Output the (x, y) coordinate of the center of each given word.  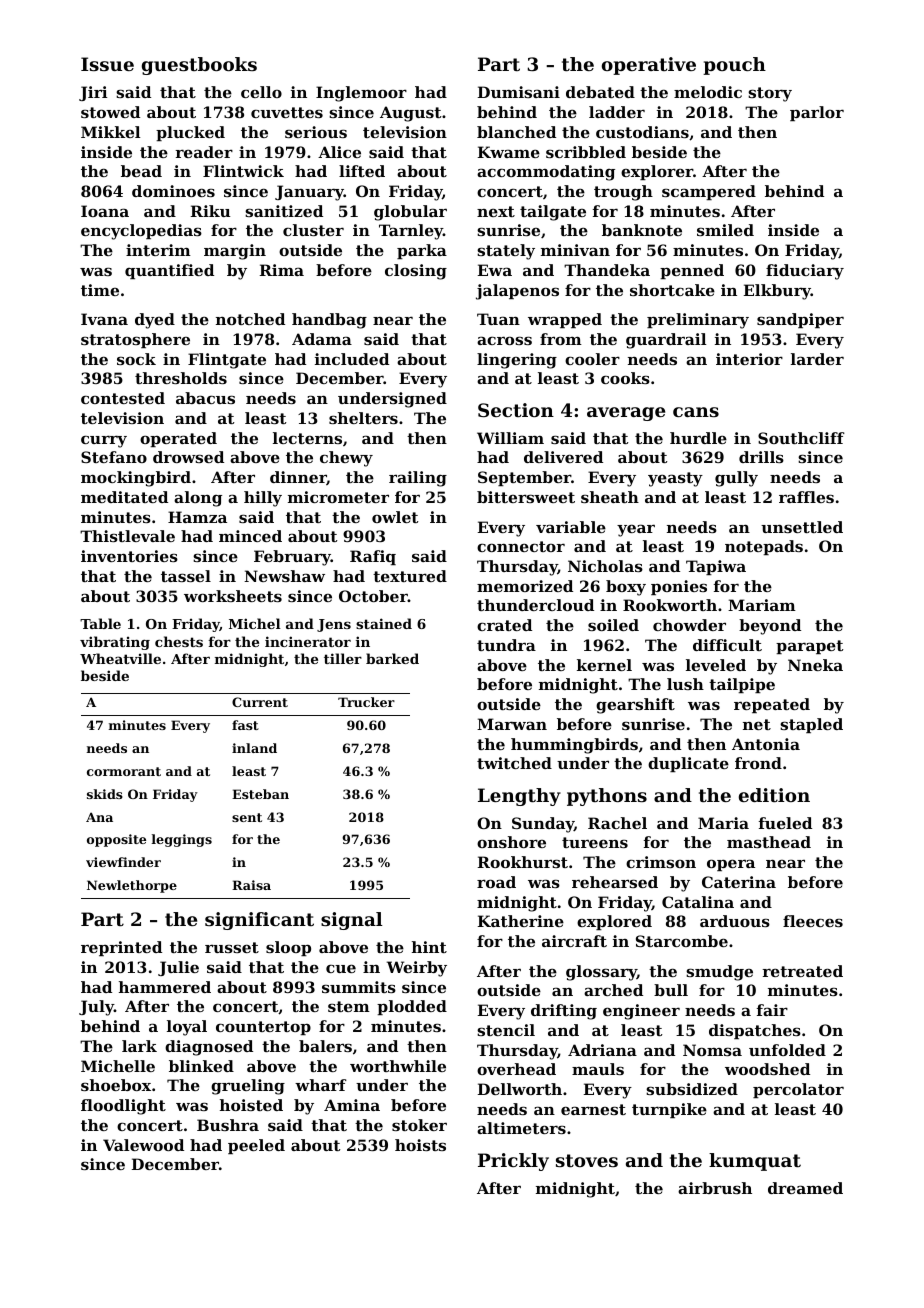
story (770, 94)
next (496, 211)
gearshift (635, 706)
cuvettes (287, 112)
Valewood (143, 1145)
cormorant (124, 771)
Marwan (512, 724)
